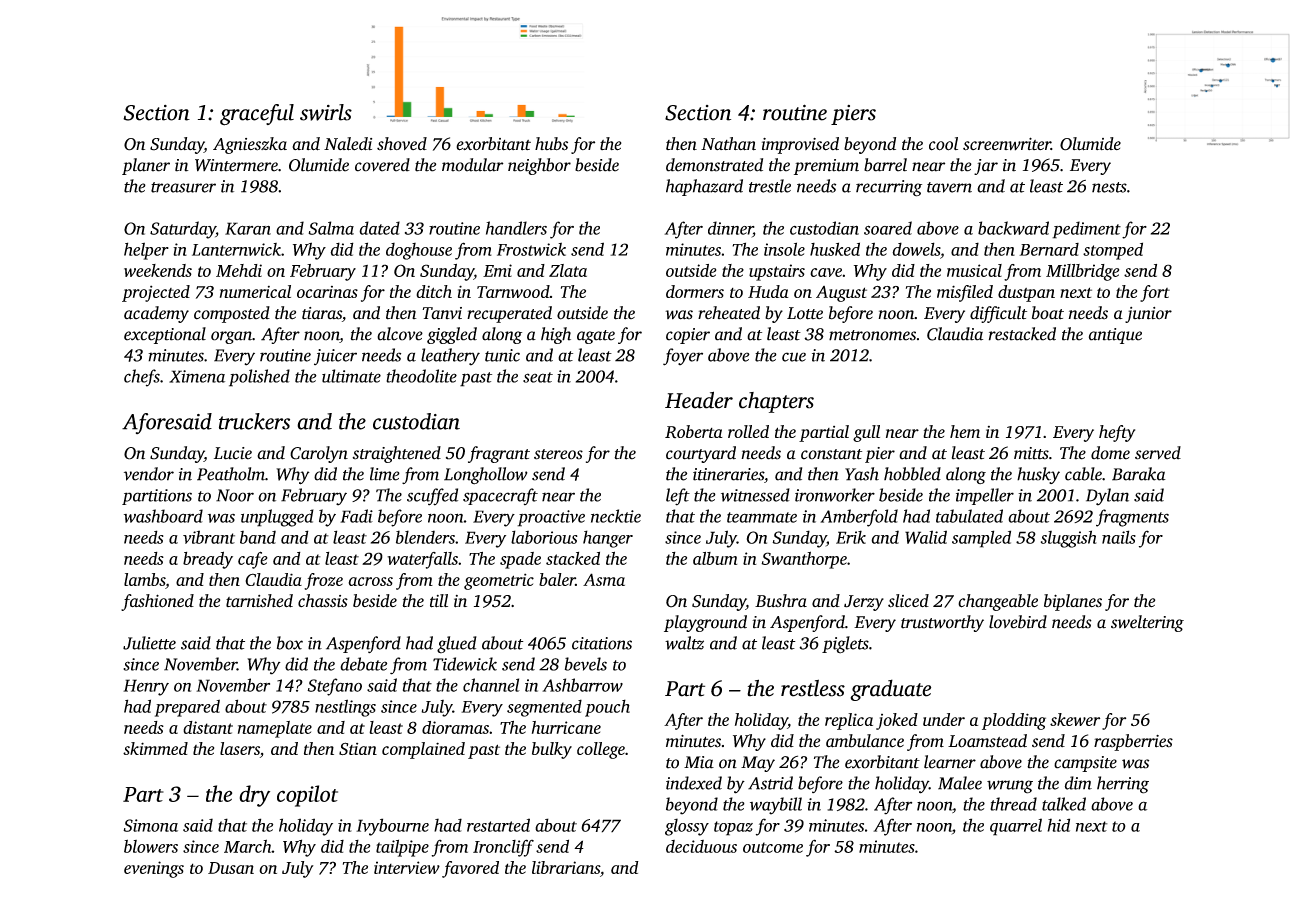 The image size is (1308, 924). Describe the element at coordinates (1139, 474) in the screenshot. I see `Baraka` at that location.
